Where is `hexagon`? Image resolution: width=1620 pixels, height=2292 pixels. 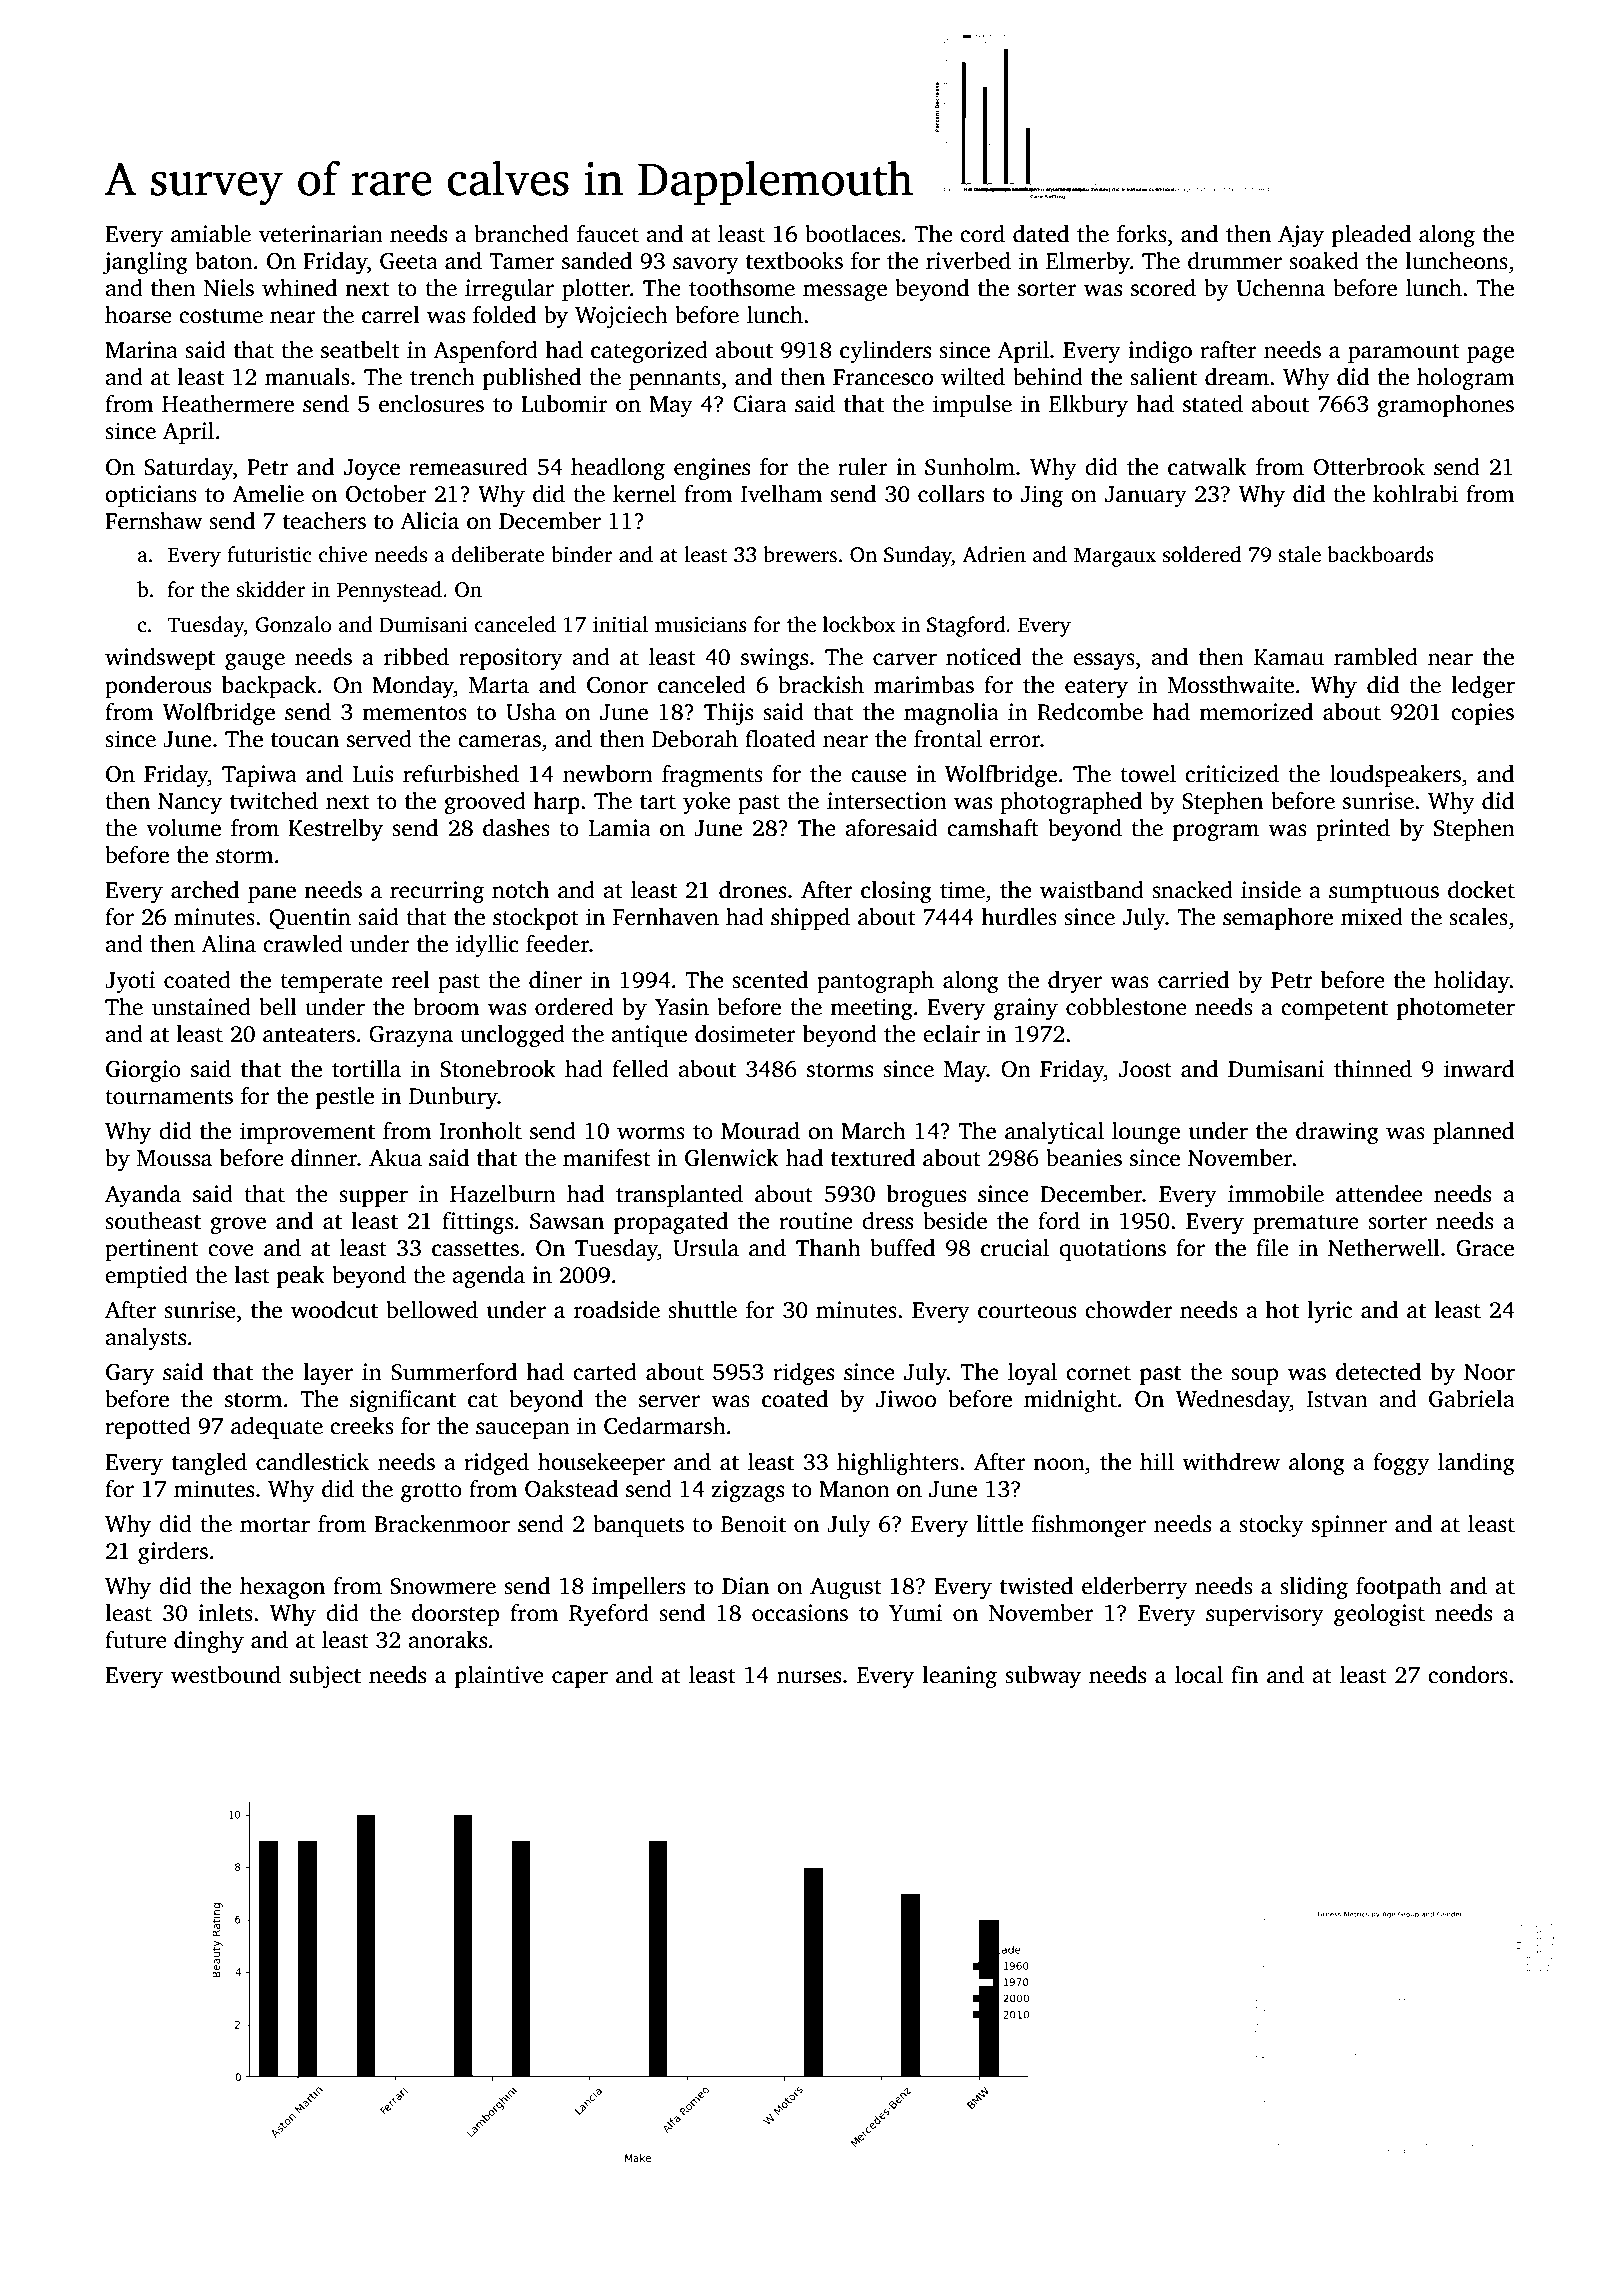
hexagon is located at coordinates (282, 1588).
